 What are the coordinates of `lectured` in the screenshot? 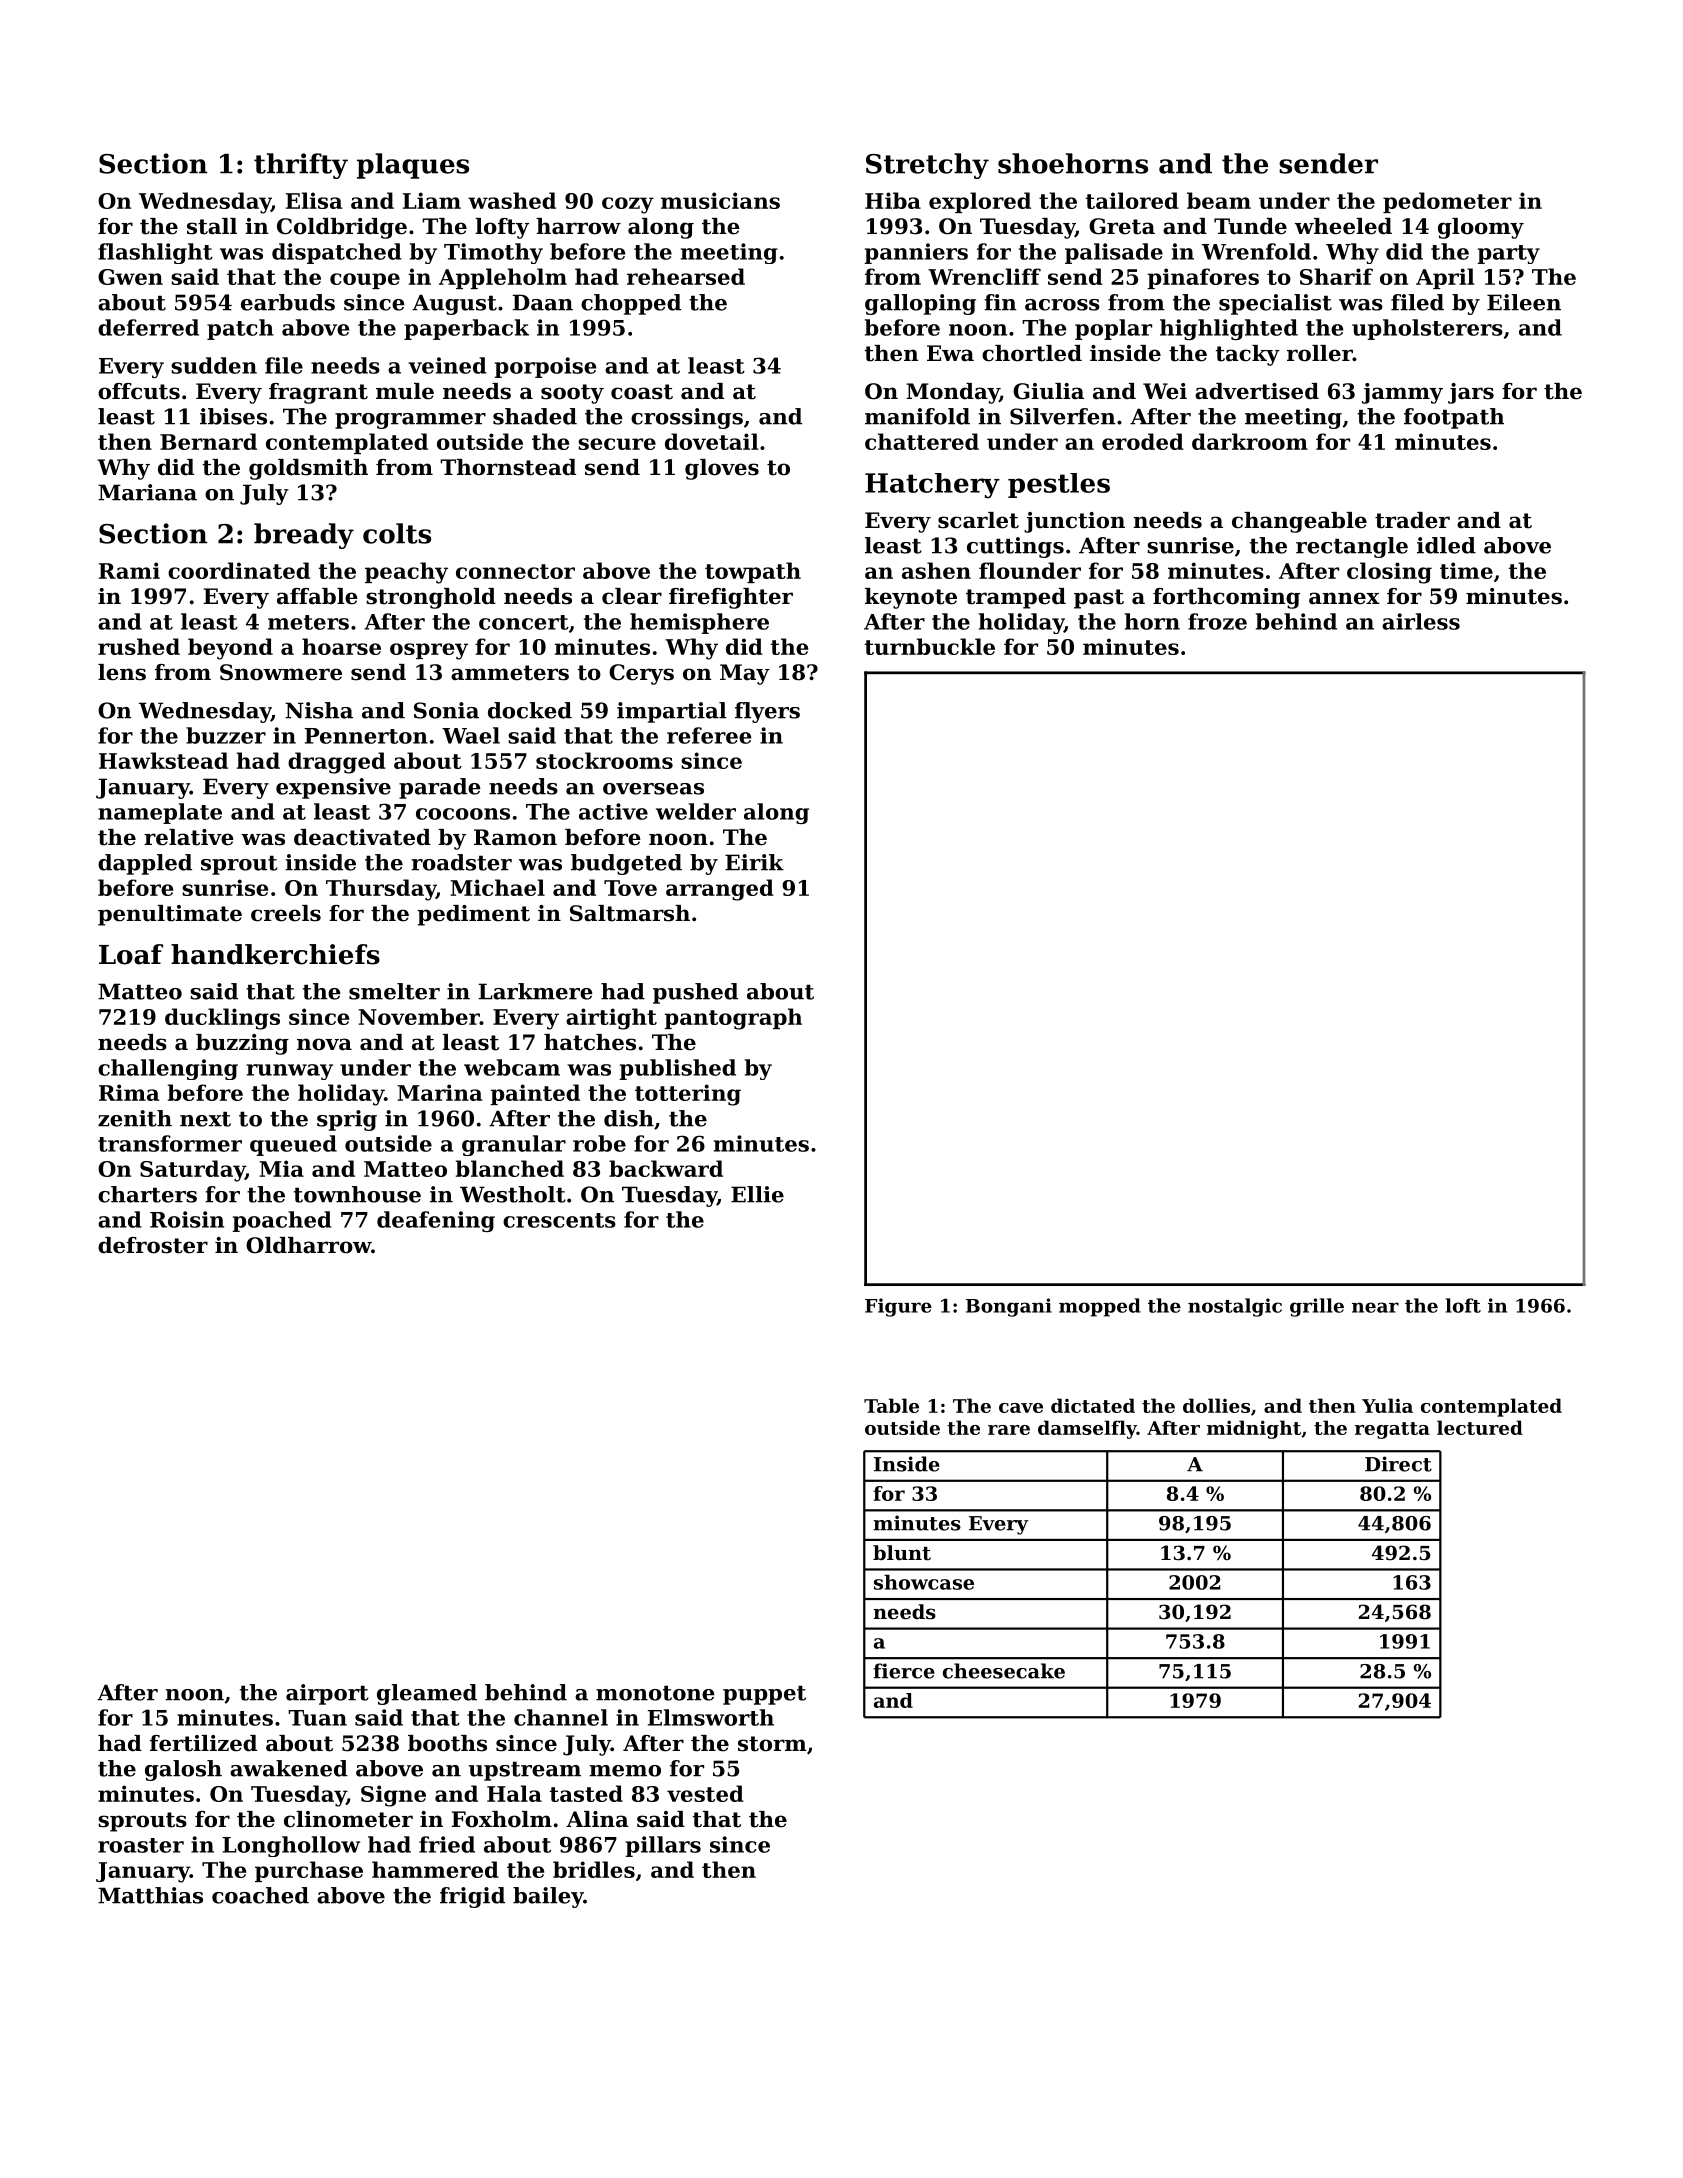 It's located at (1480, 1427).
